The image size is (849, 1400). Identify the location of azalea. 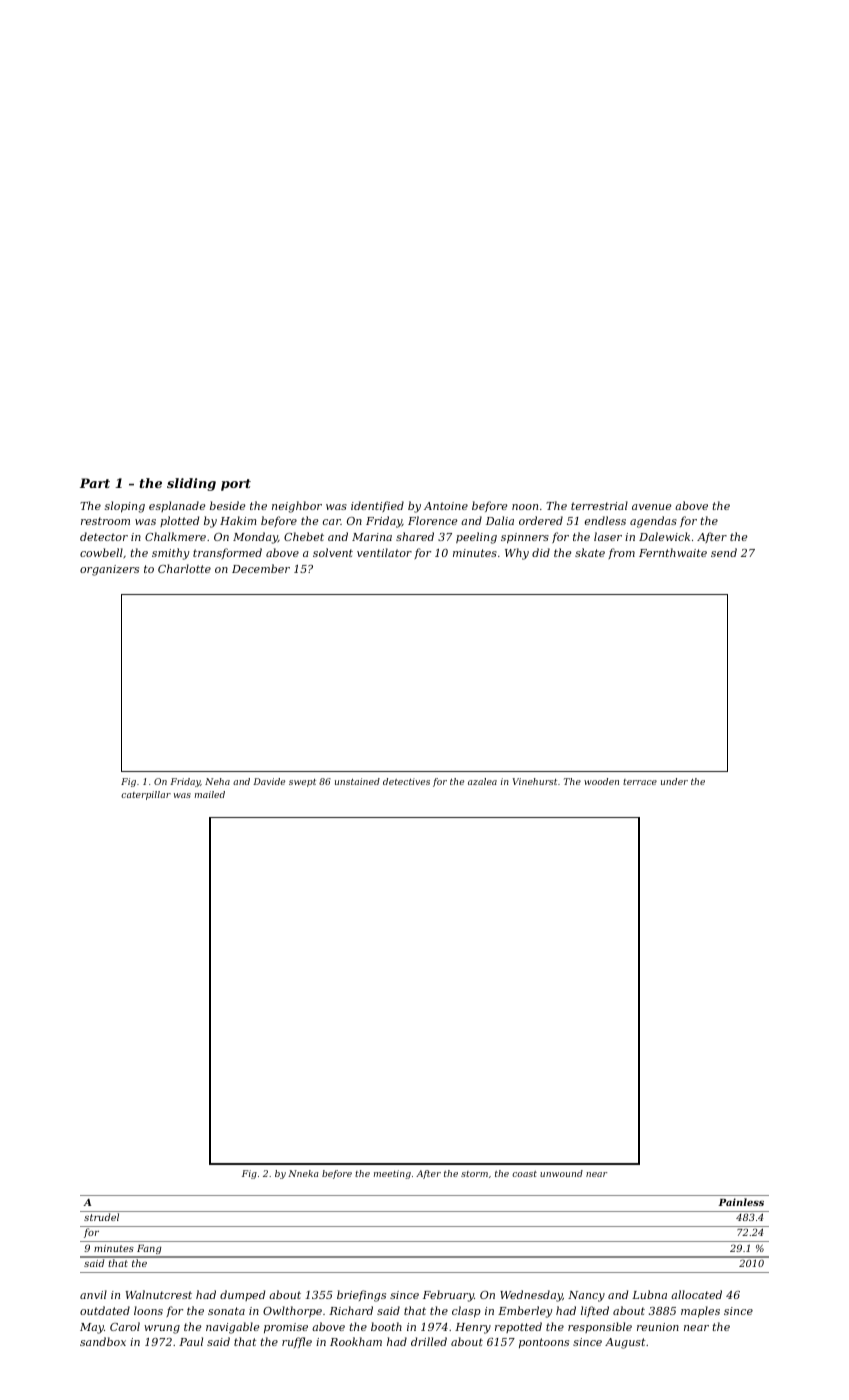
(482, 781).
